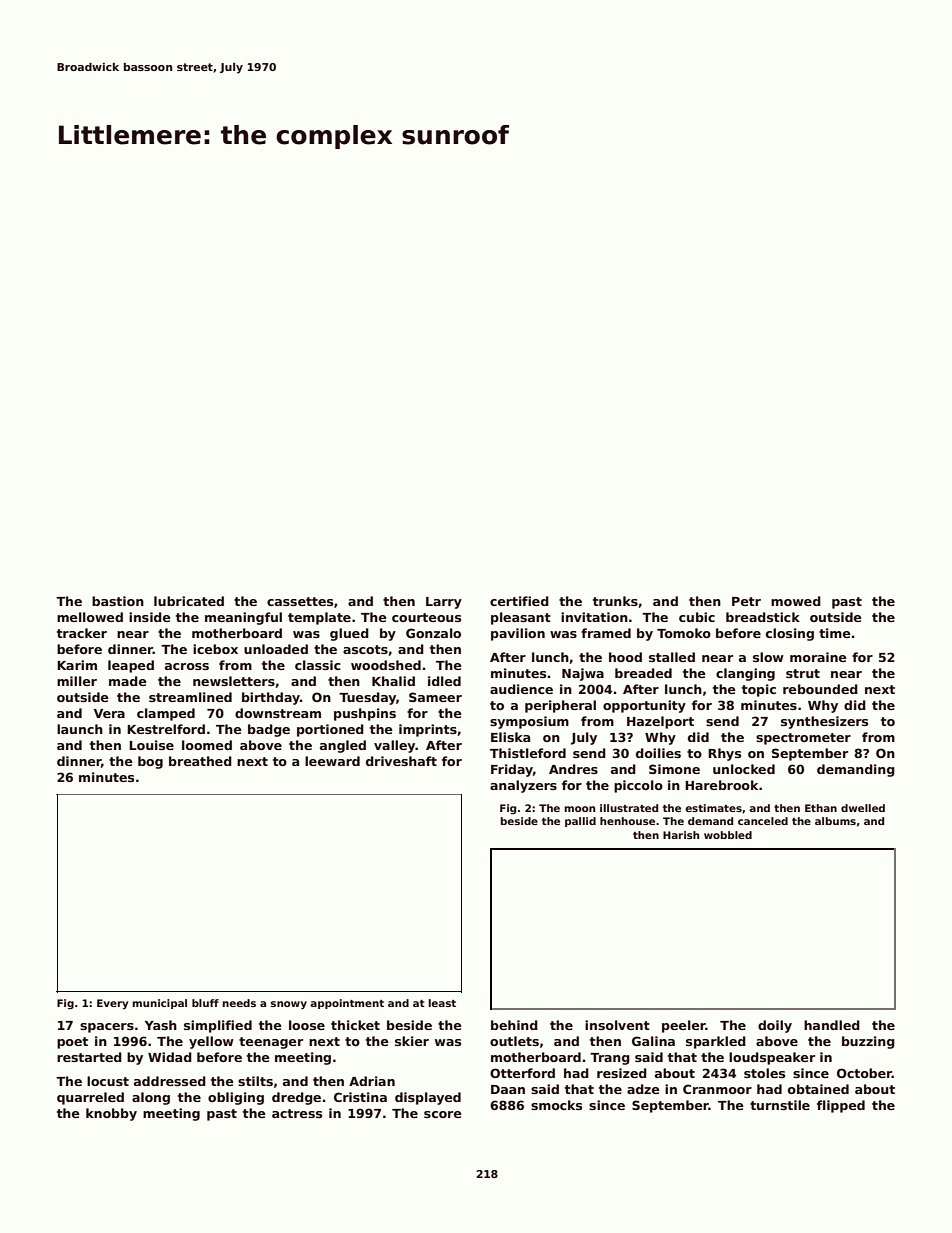 Image resolution: width=952 pixels, height=1233 pixels. What do you see at coordinates (681, 835) in the screenshot?
I see `Harish` at bounding box center [681, 835].
